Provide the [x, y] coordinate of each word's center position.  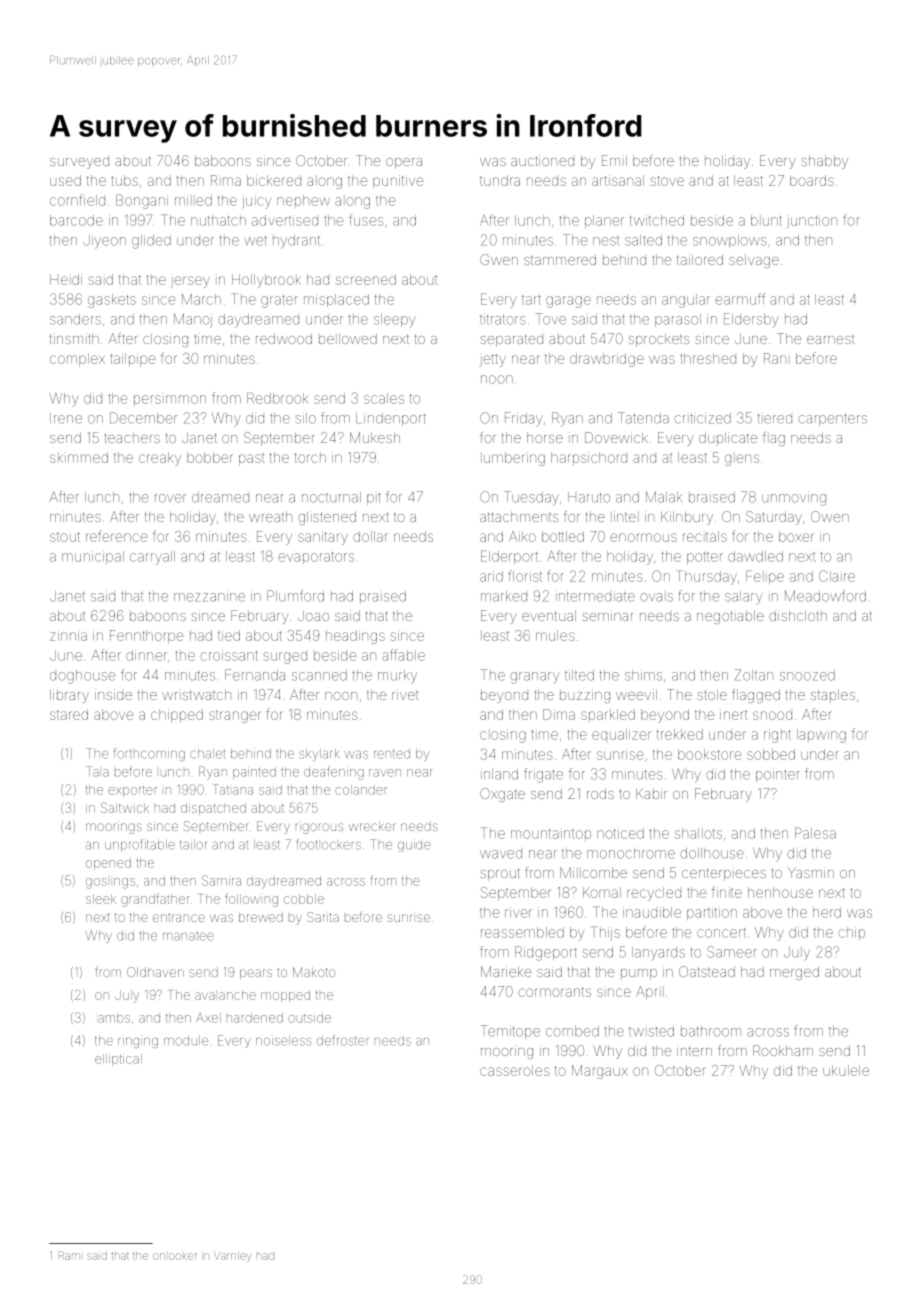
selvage [754, 261]
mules [555, 635]
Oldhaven [155, 972]
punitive [398, 182]
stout [65, 537]
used [65, 180]
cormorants [554, 992]
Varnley [232, 1257]
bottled [563, 536]
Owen [830, 516]
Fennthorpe [146, 637]
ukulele [846, 1070]
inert [733, 714]
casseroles [515, 1070]
